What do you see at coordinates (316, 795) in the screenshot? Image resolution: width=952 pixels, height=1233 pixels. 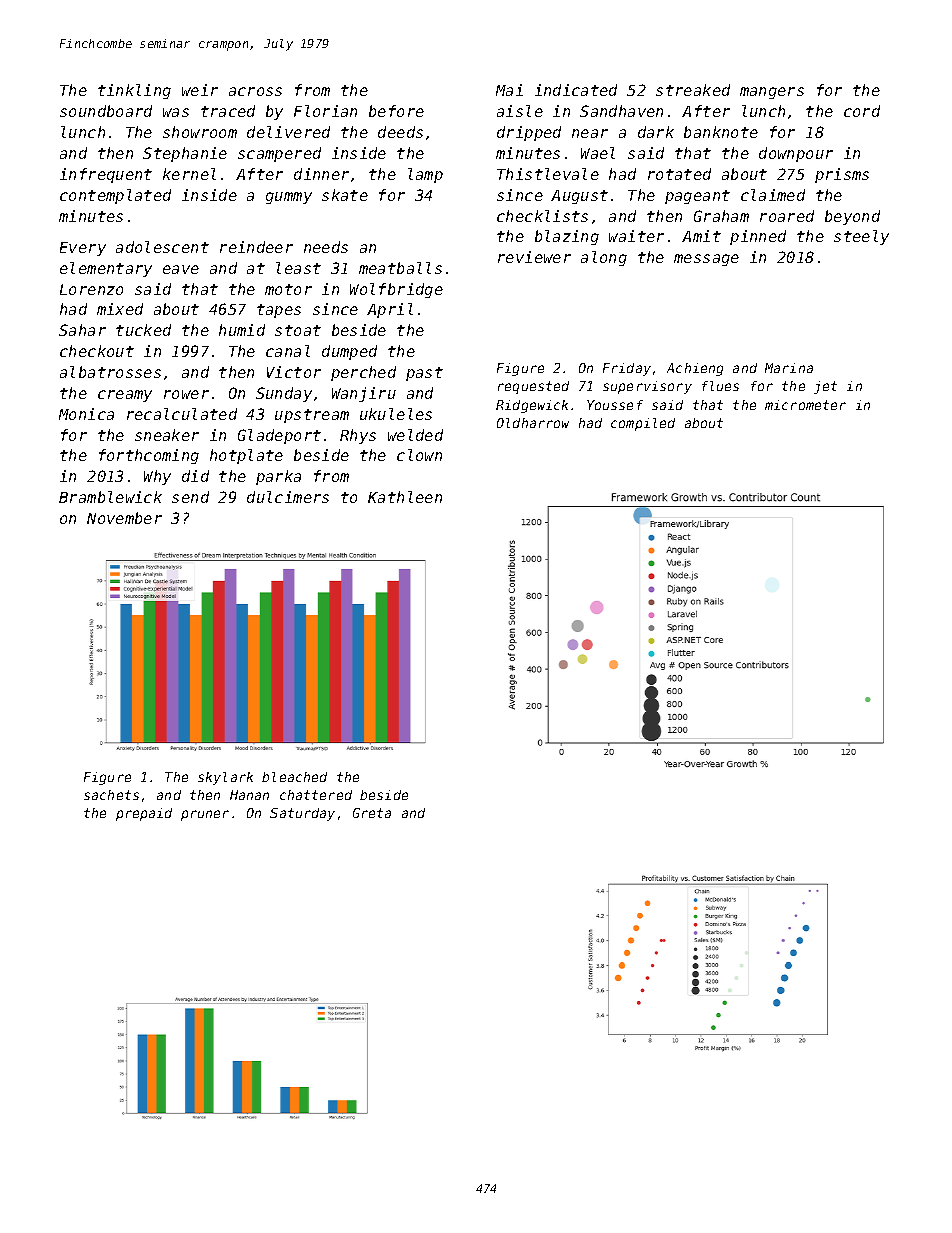 I see `chattered` at bounding box center [316, 795].
